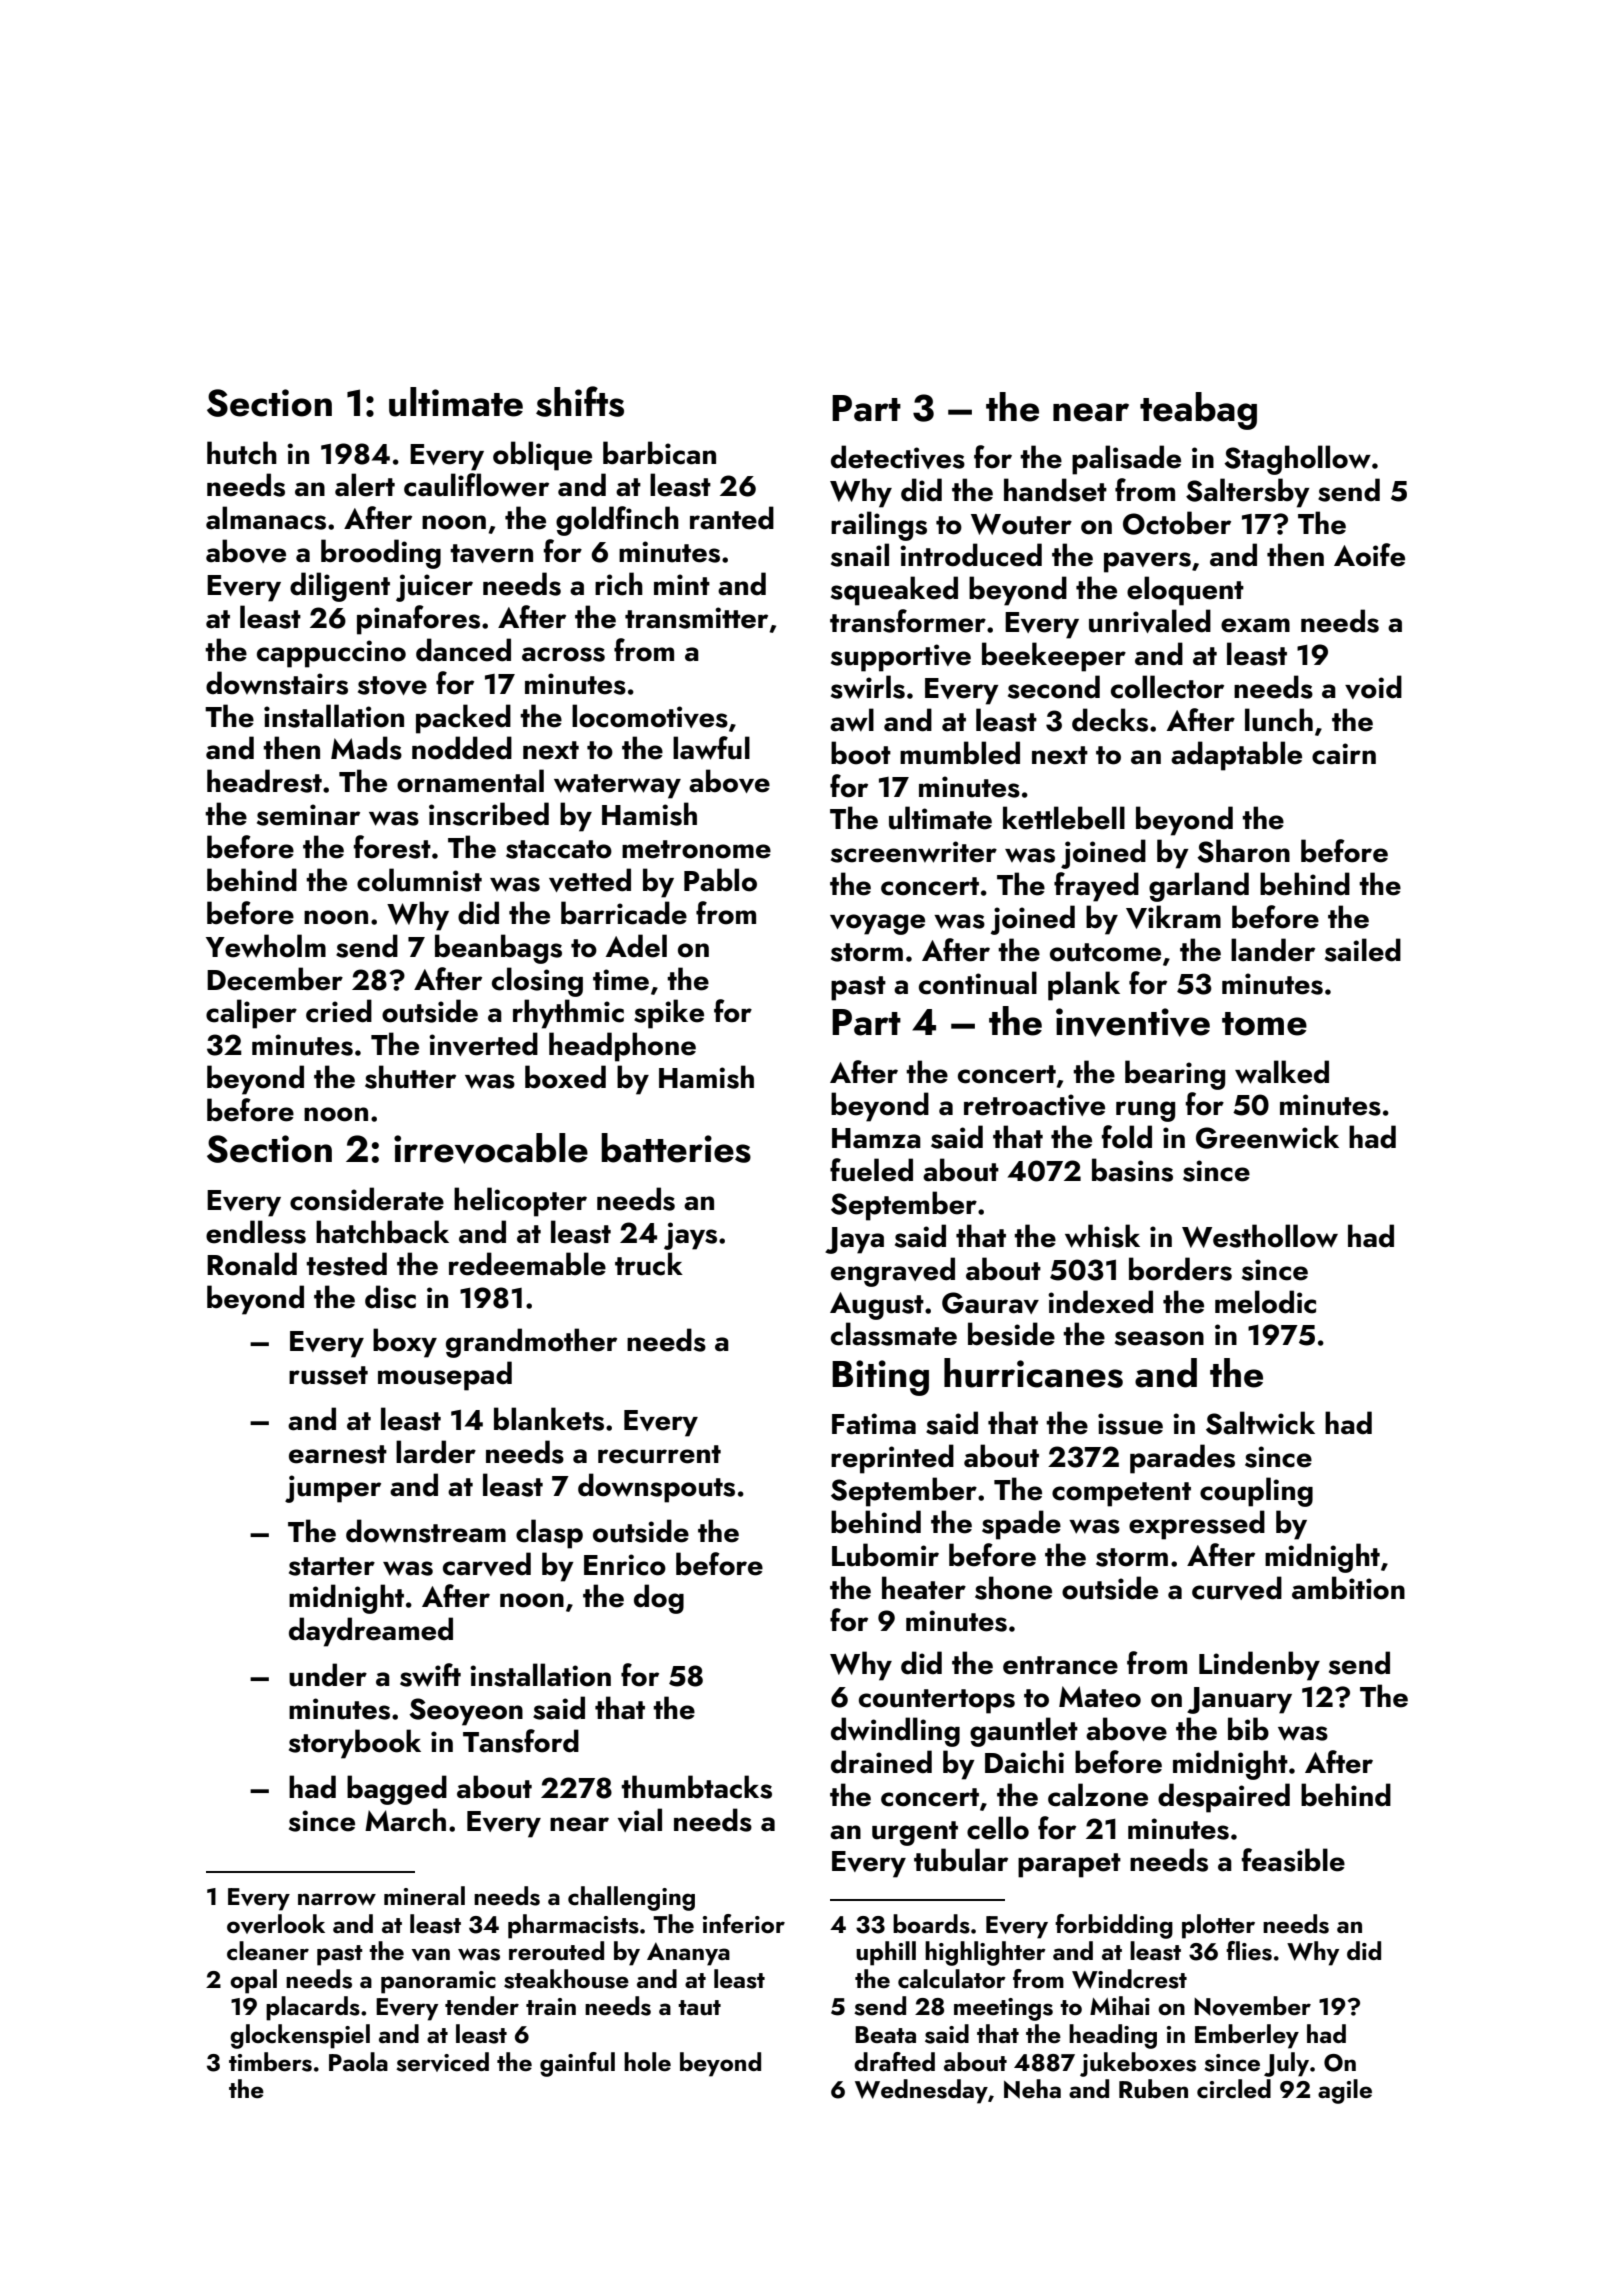  I want to click on unrivaled, so click(1150, 621).
